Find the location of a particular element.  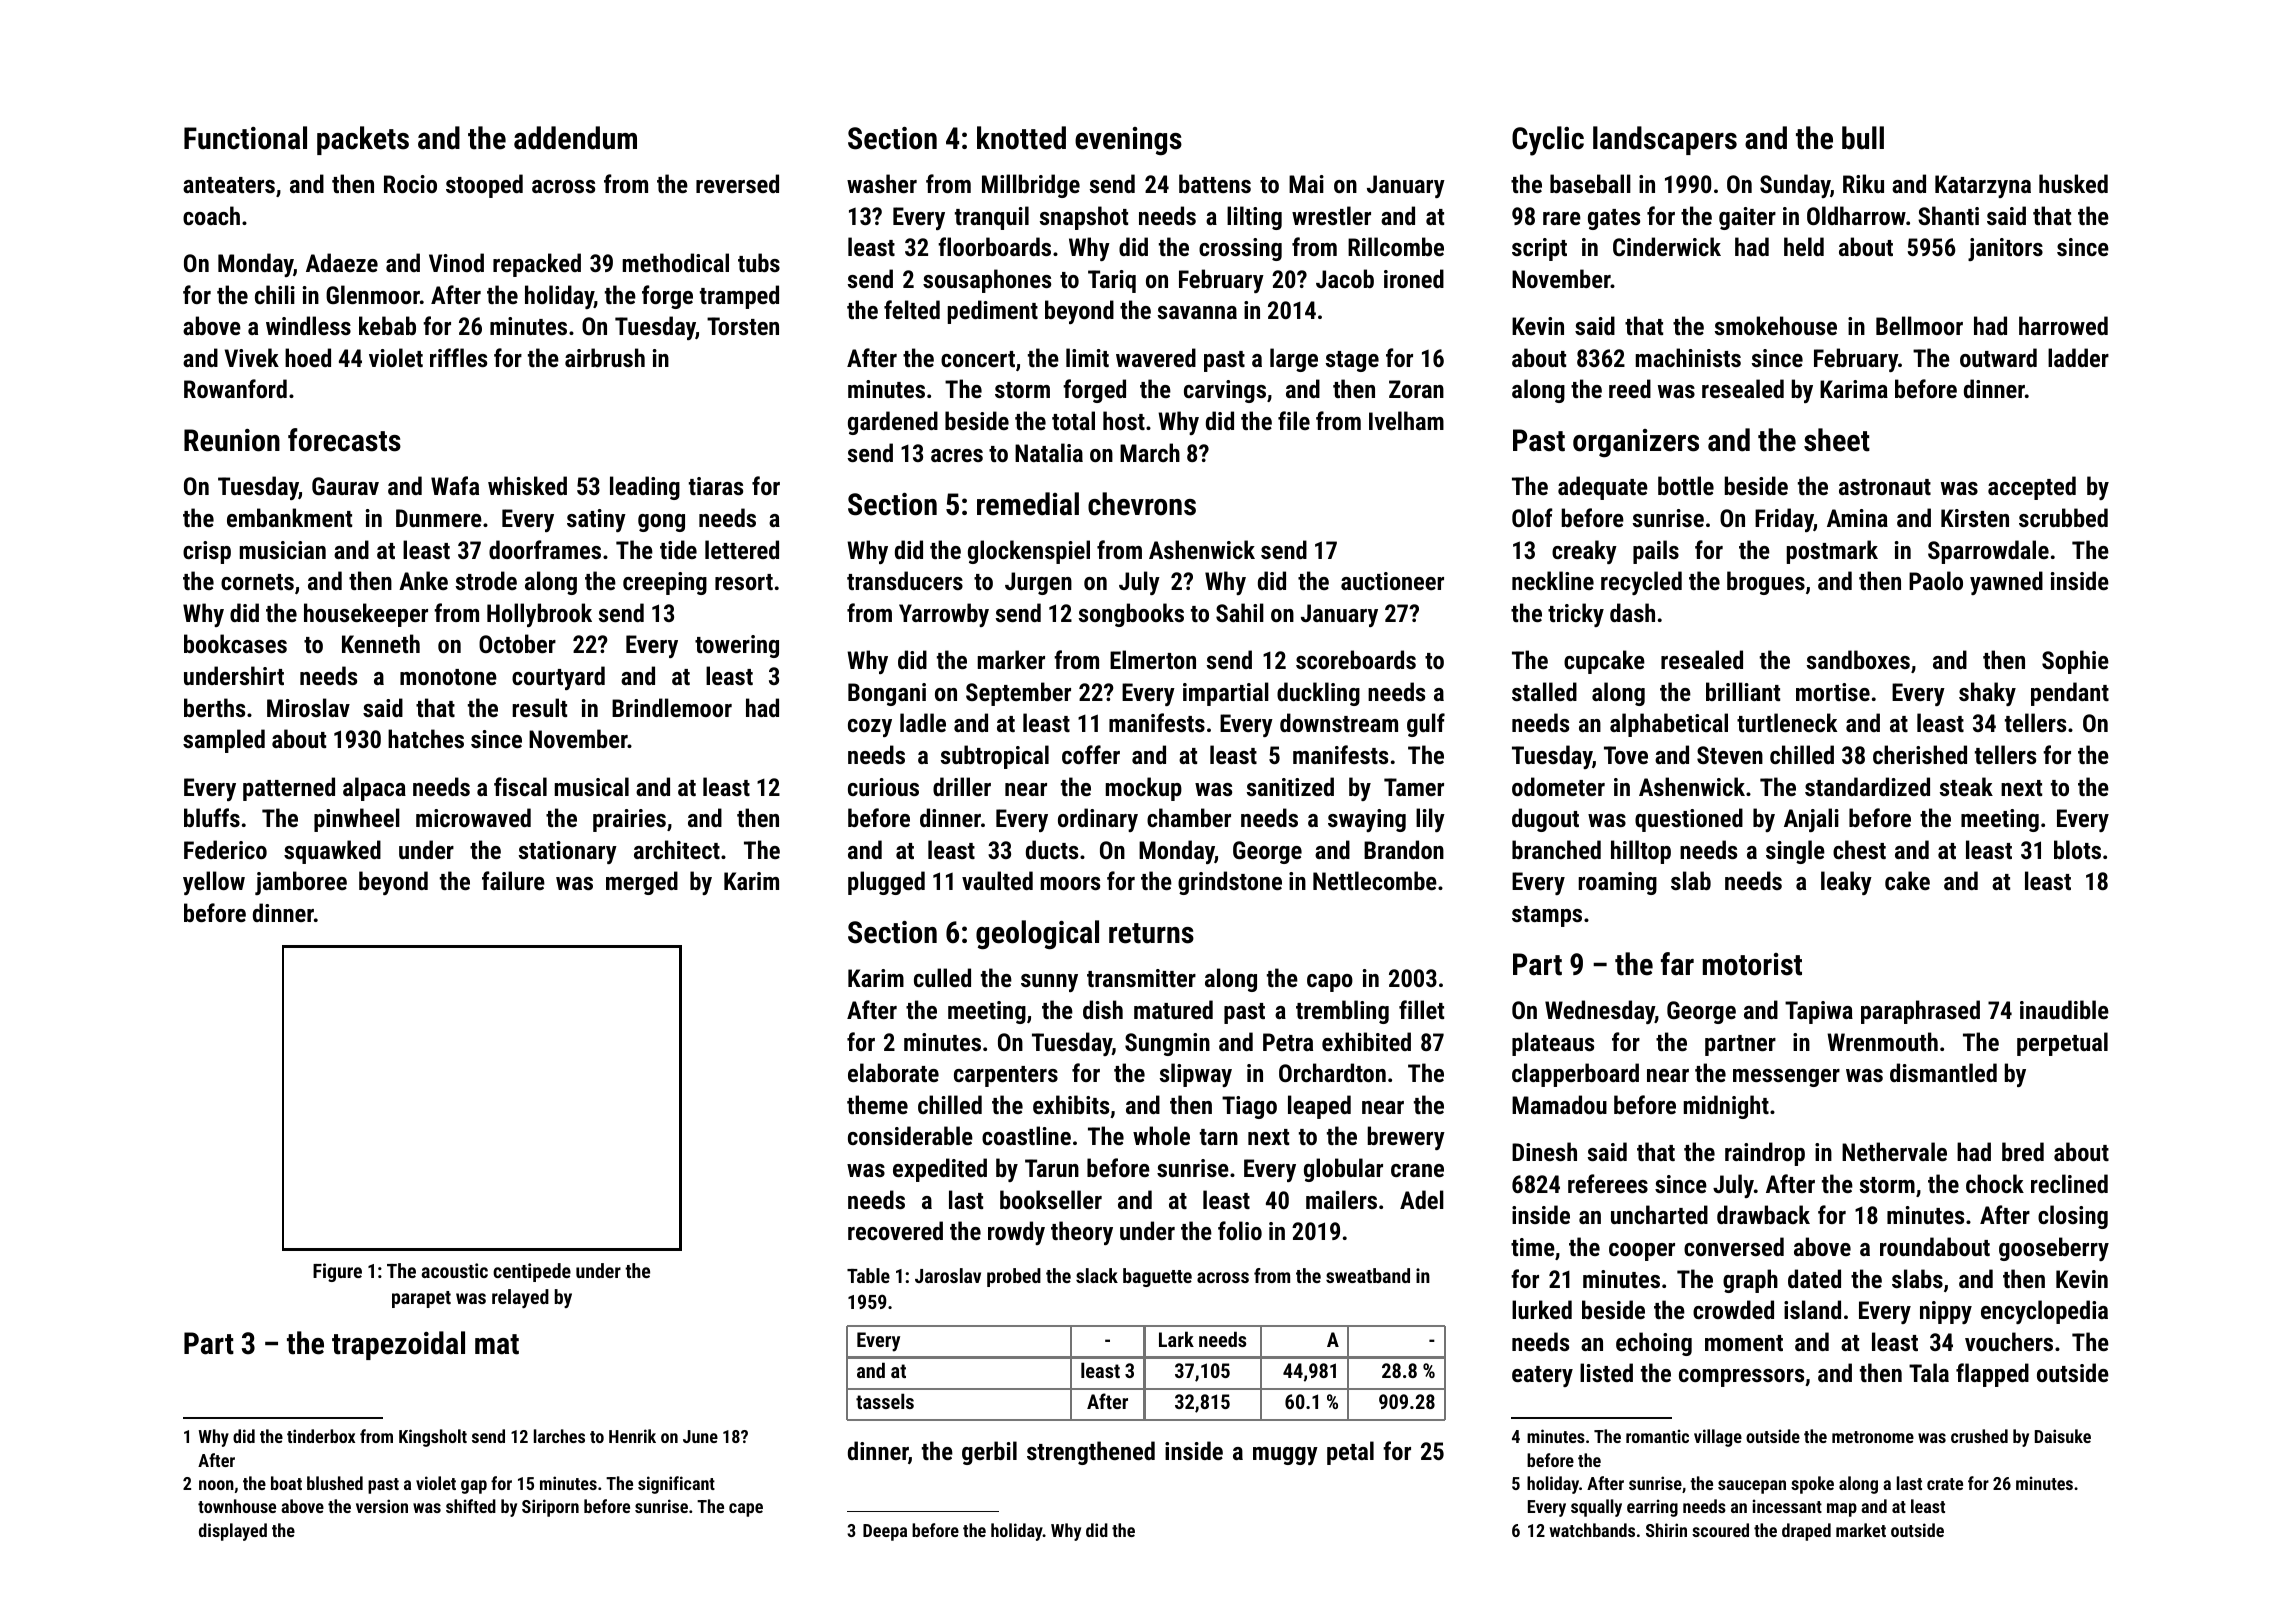

gardened is located at coordinates (893, 423).
